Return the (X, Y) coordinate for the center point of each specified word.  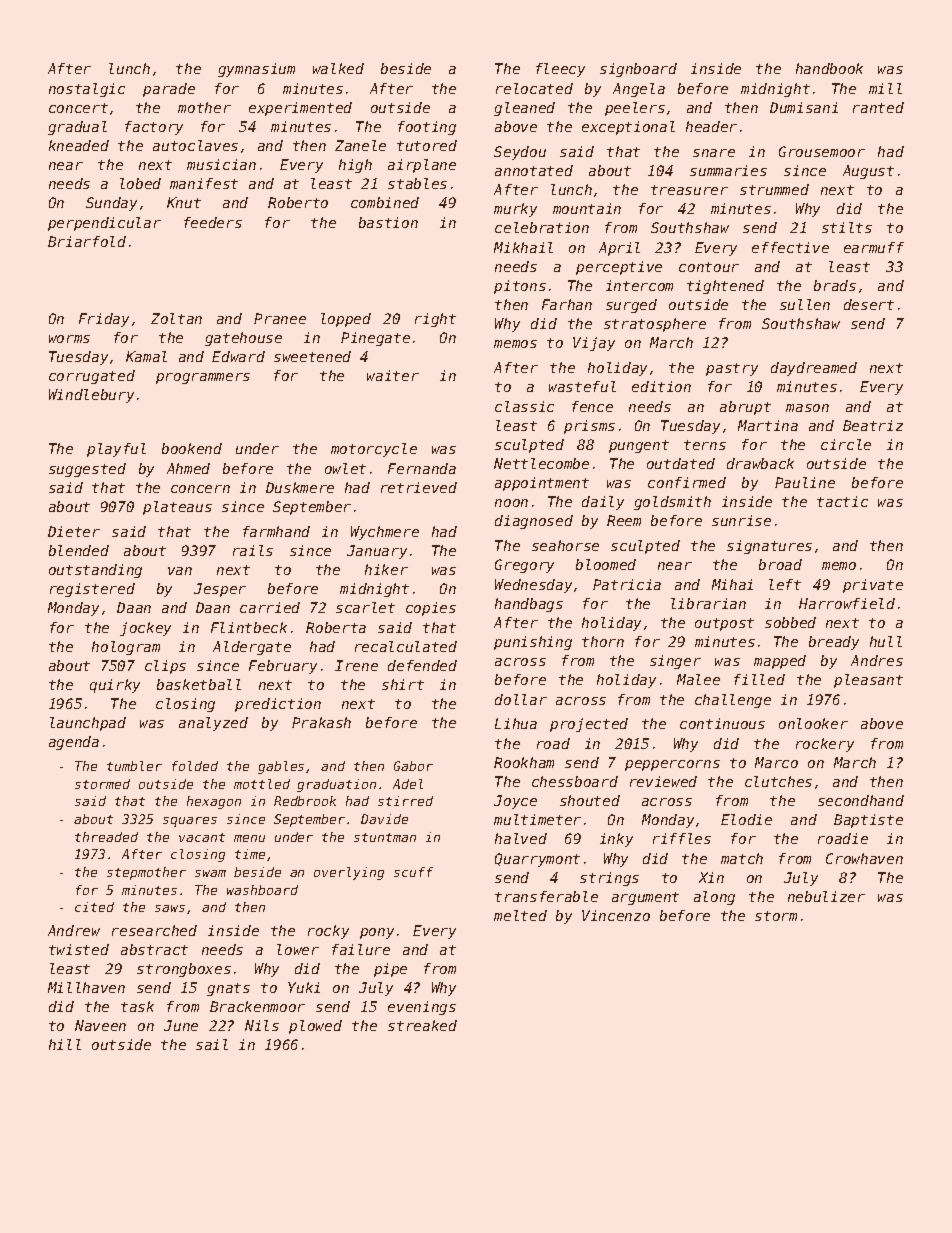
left (785, 584)
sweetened (312, 356)
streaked (422, 1025)
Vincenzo (616, 915)
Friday (104, 320)
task (137, 1006)
